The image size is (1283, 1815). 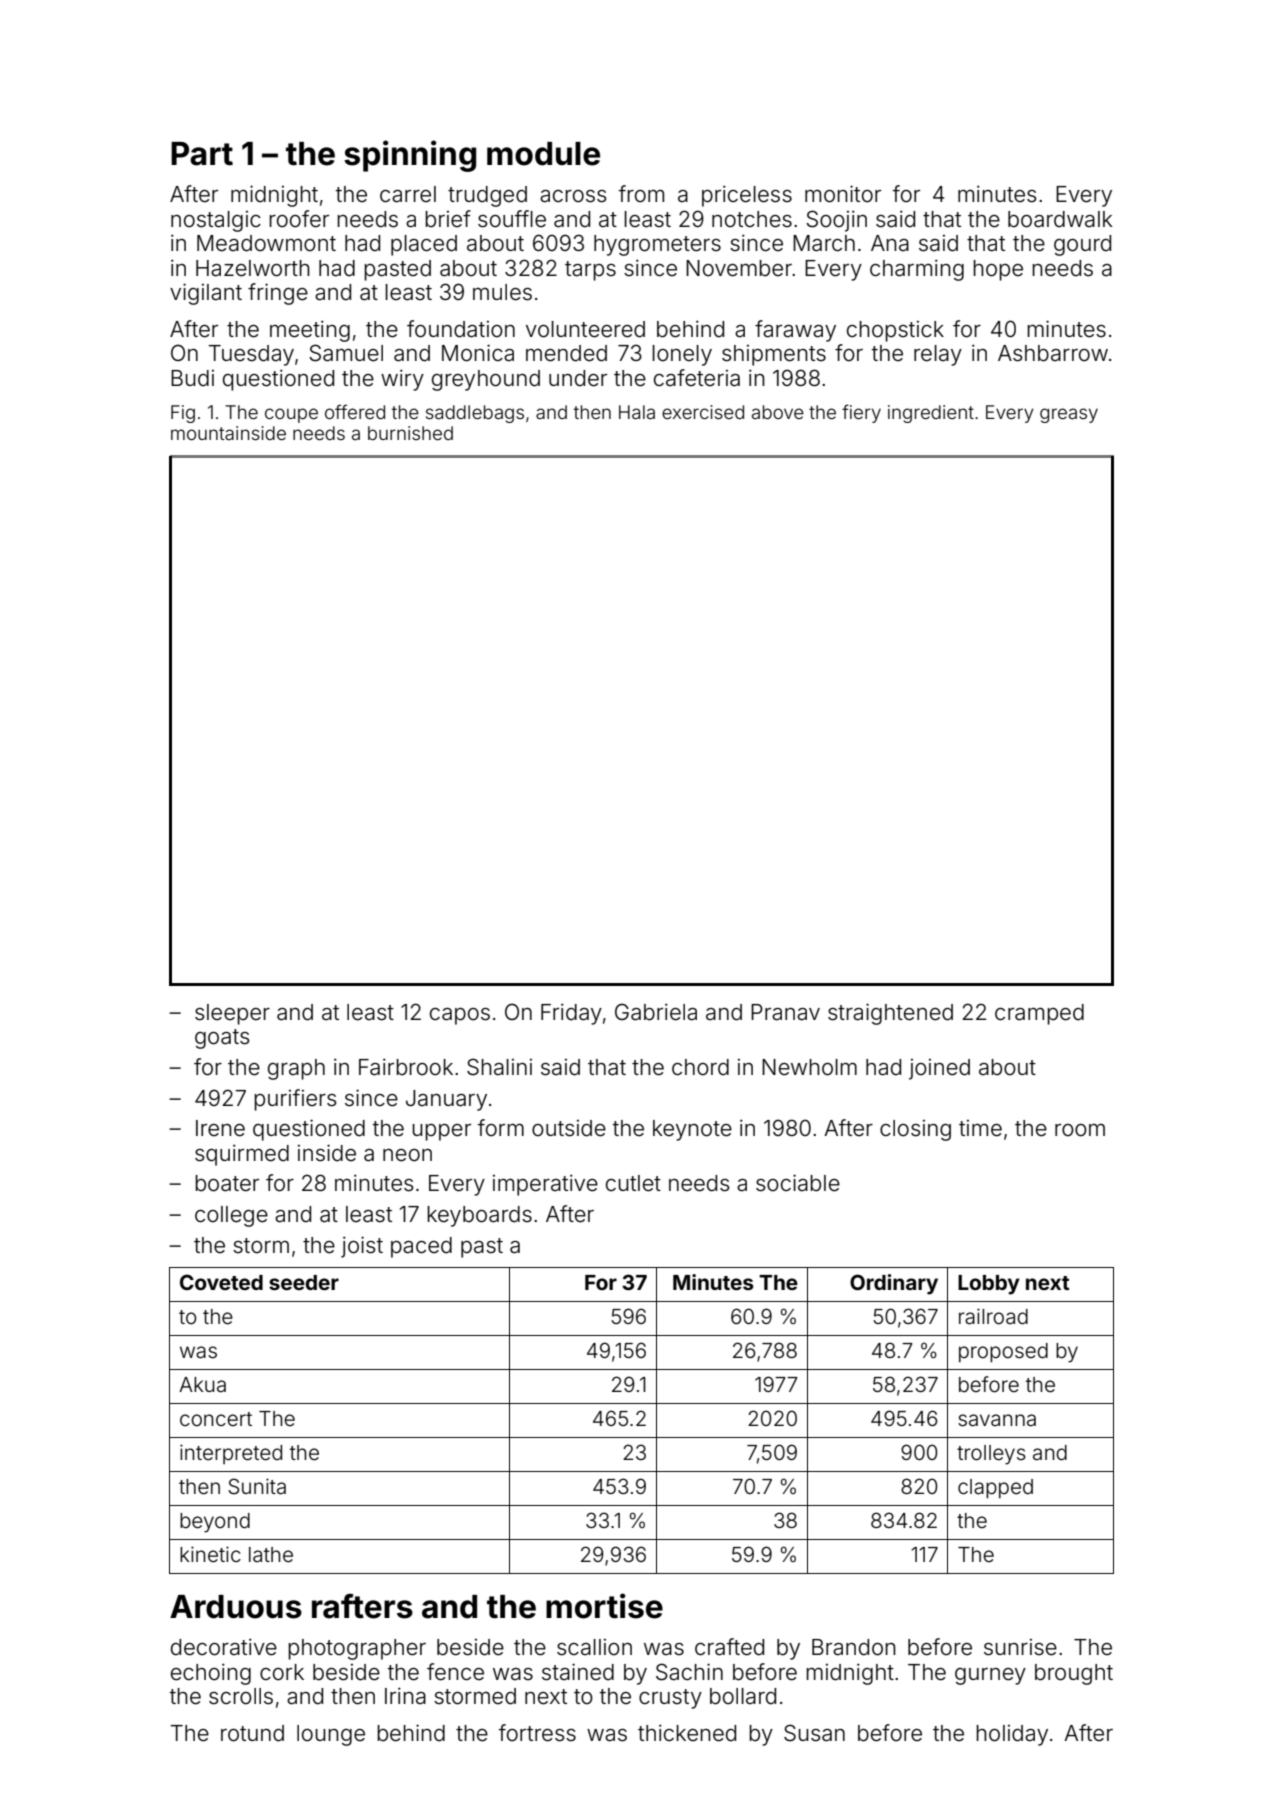 What do you see at coordinates (410, 156) in the page?
I see `spinning` at bounding box center [410, 156].
